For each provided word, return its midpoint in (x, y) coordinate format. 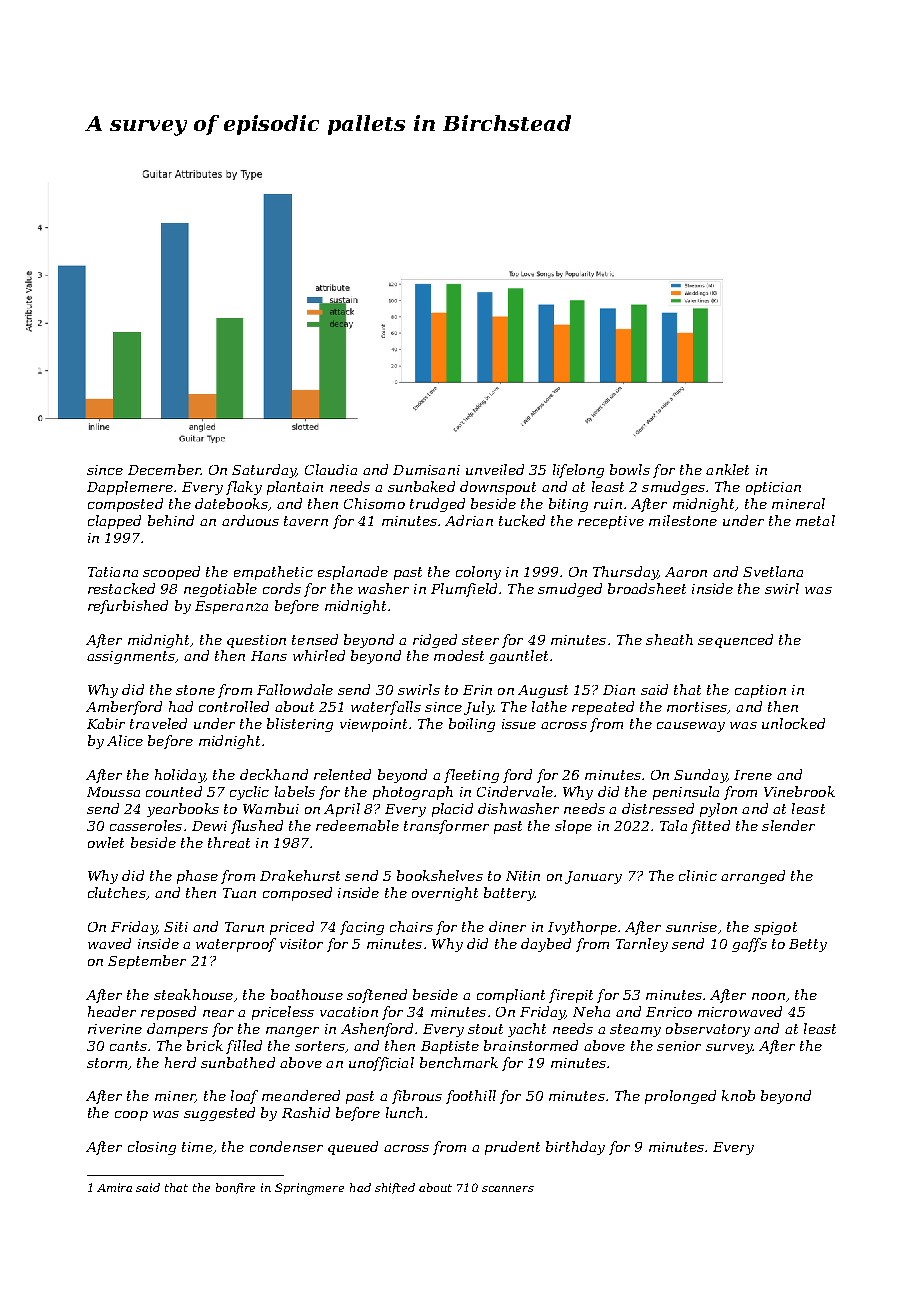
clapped (114, 522)
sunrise (691, 927)
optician (773, 488)
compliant (511, 996)
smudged (570, 590)
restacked (121, 588)
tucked (522, 520)
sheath (669, 639)
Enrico (669, 1012)
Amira (114, 1187)
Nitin (523, 876)
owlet (106, 842)
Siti (176, 927)
